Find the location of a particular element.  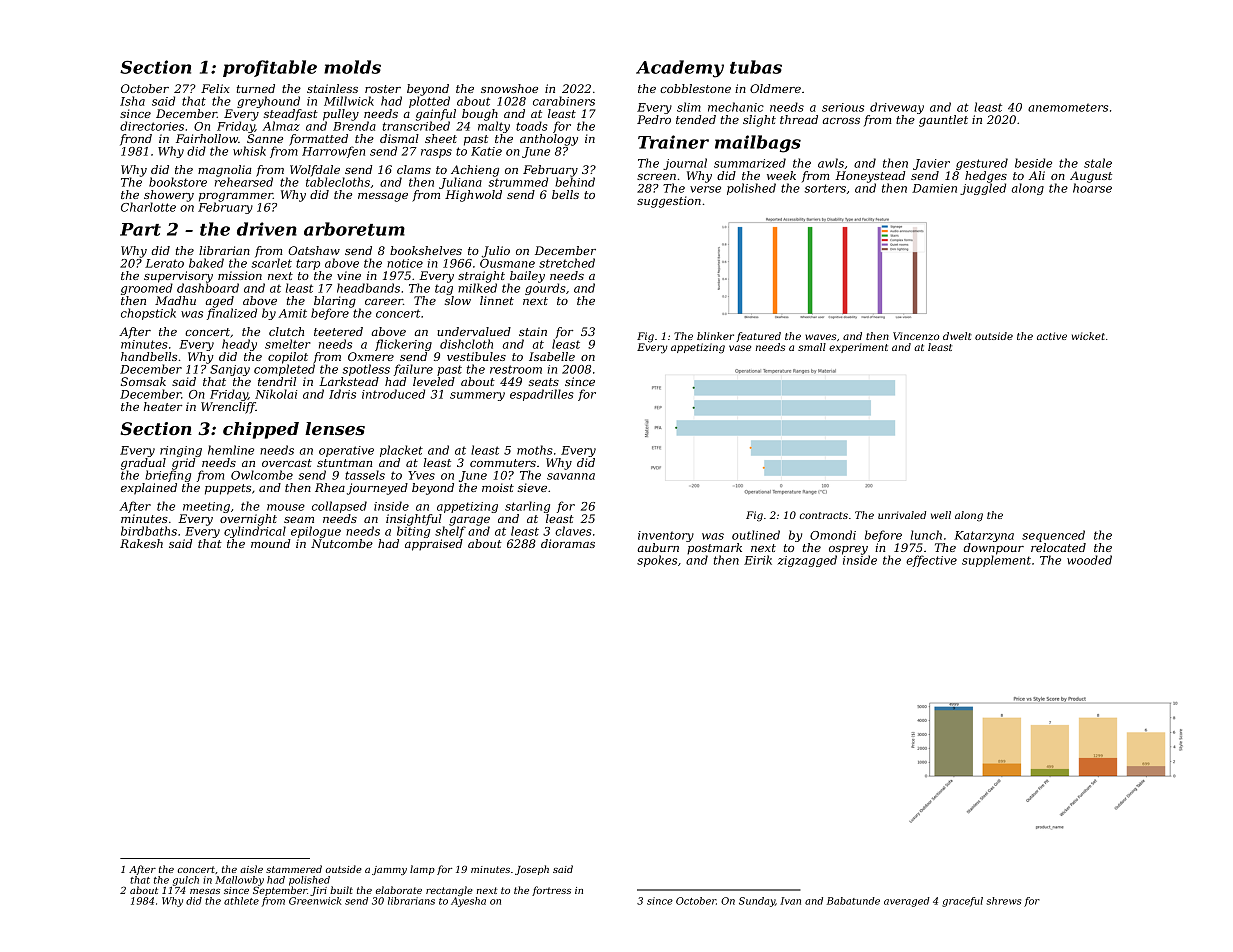

Ivan is located at coordinates (790, 901).
